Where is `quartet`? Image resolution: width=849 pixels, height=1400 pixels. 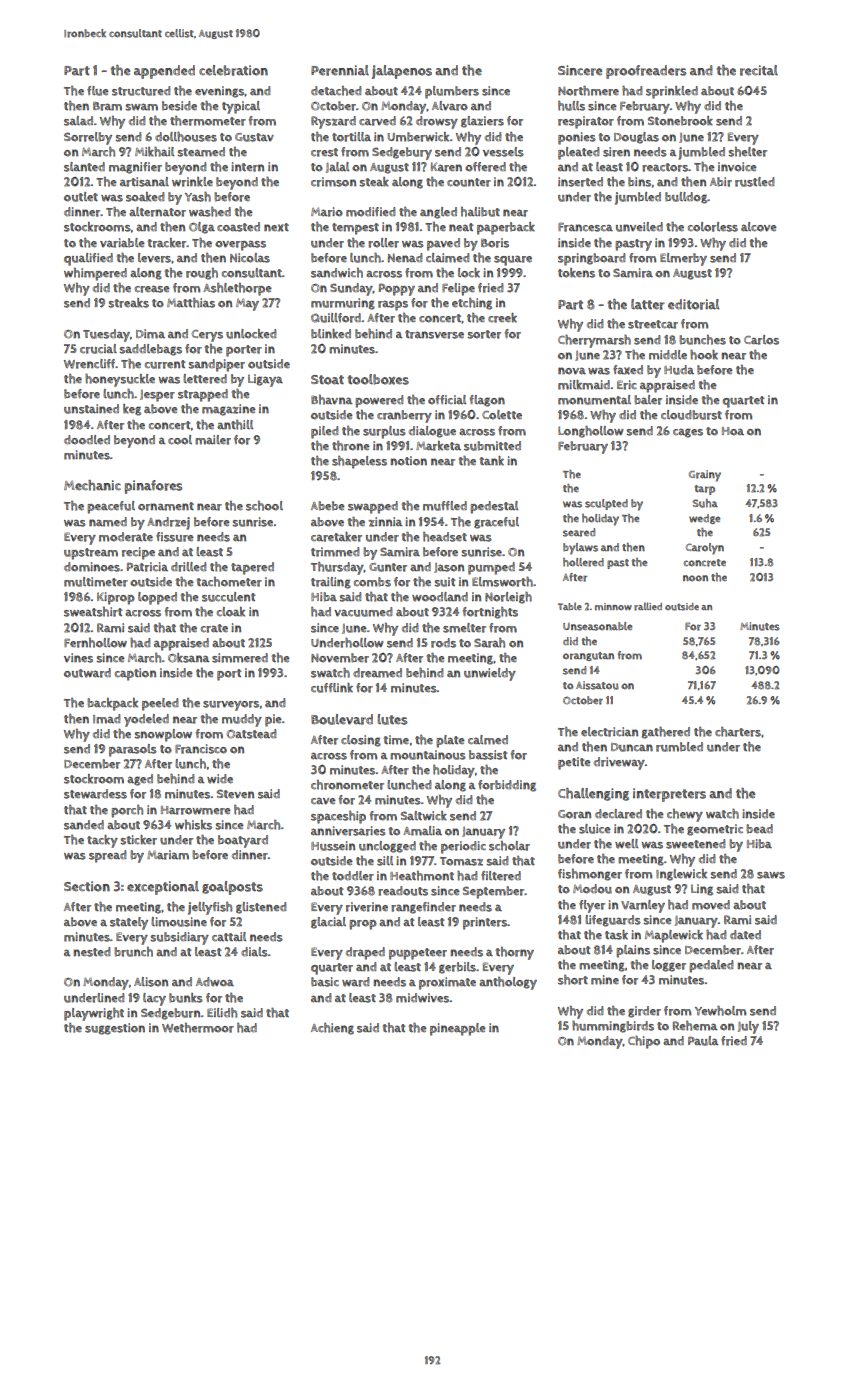 quartet is located at coordinates (743, 402).
